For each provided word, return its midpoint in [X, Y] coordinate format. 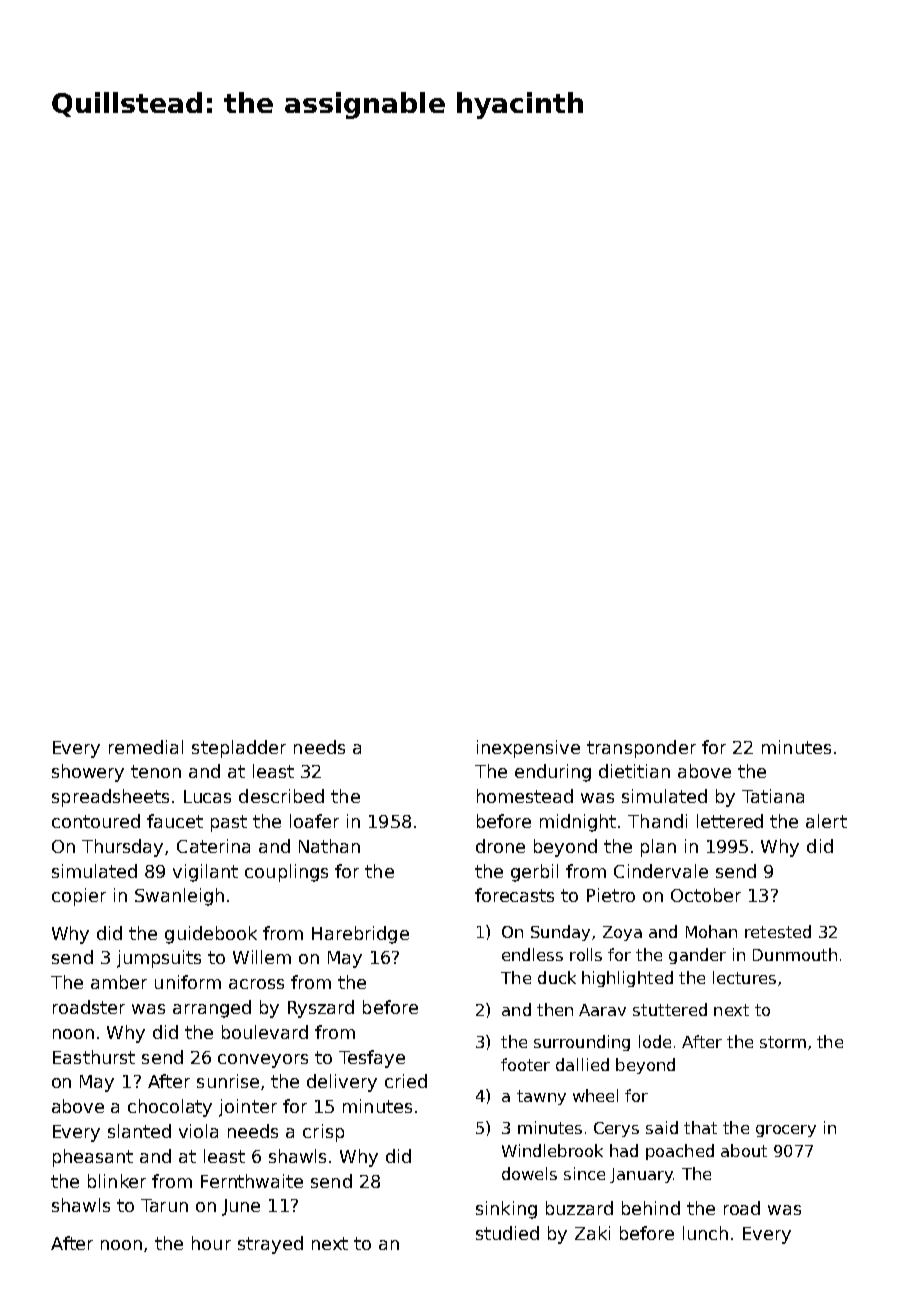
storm [783, 1042]
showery [88, 773]
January [641, 1175]
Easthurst [94, 1057]
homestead [525, 796]
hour [211, 1243]
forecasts [514, 895]
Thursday [122, 848]
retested [778, 931]
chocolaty [170, 1108]
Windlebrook [552, 1150]
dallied [582, 1064]
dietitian [634, 771]
